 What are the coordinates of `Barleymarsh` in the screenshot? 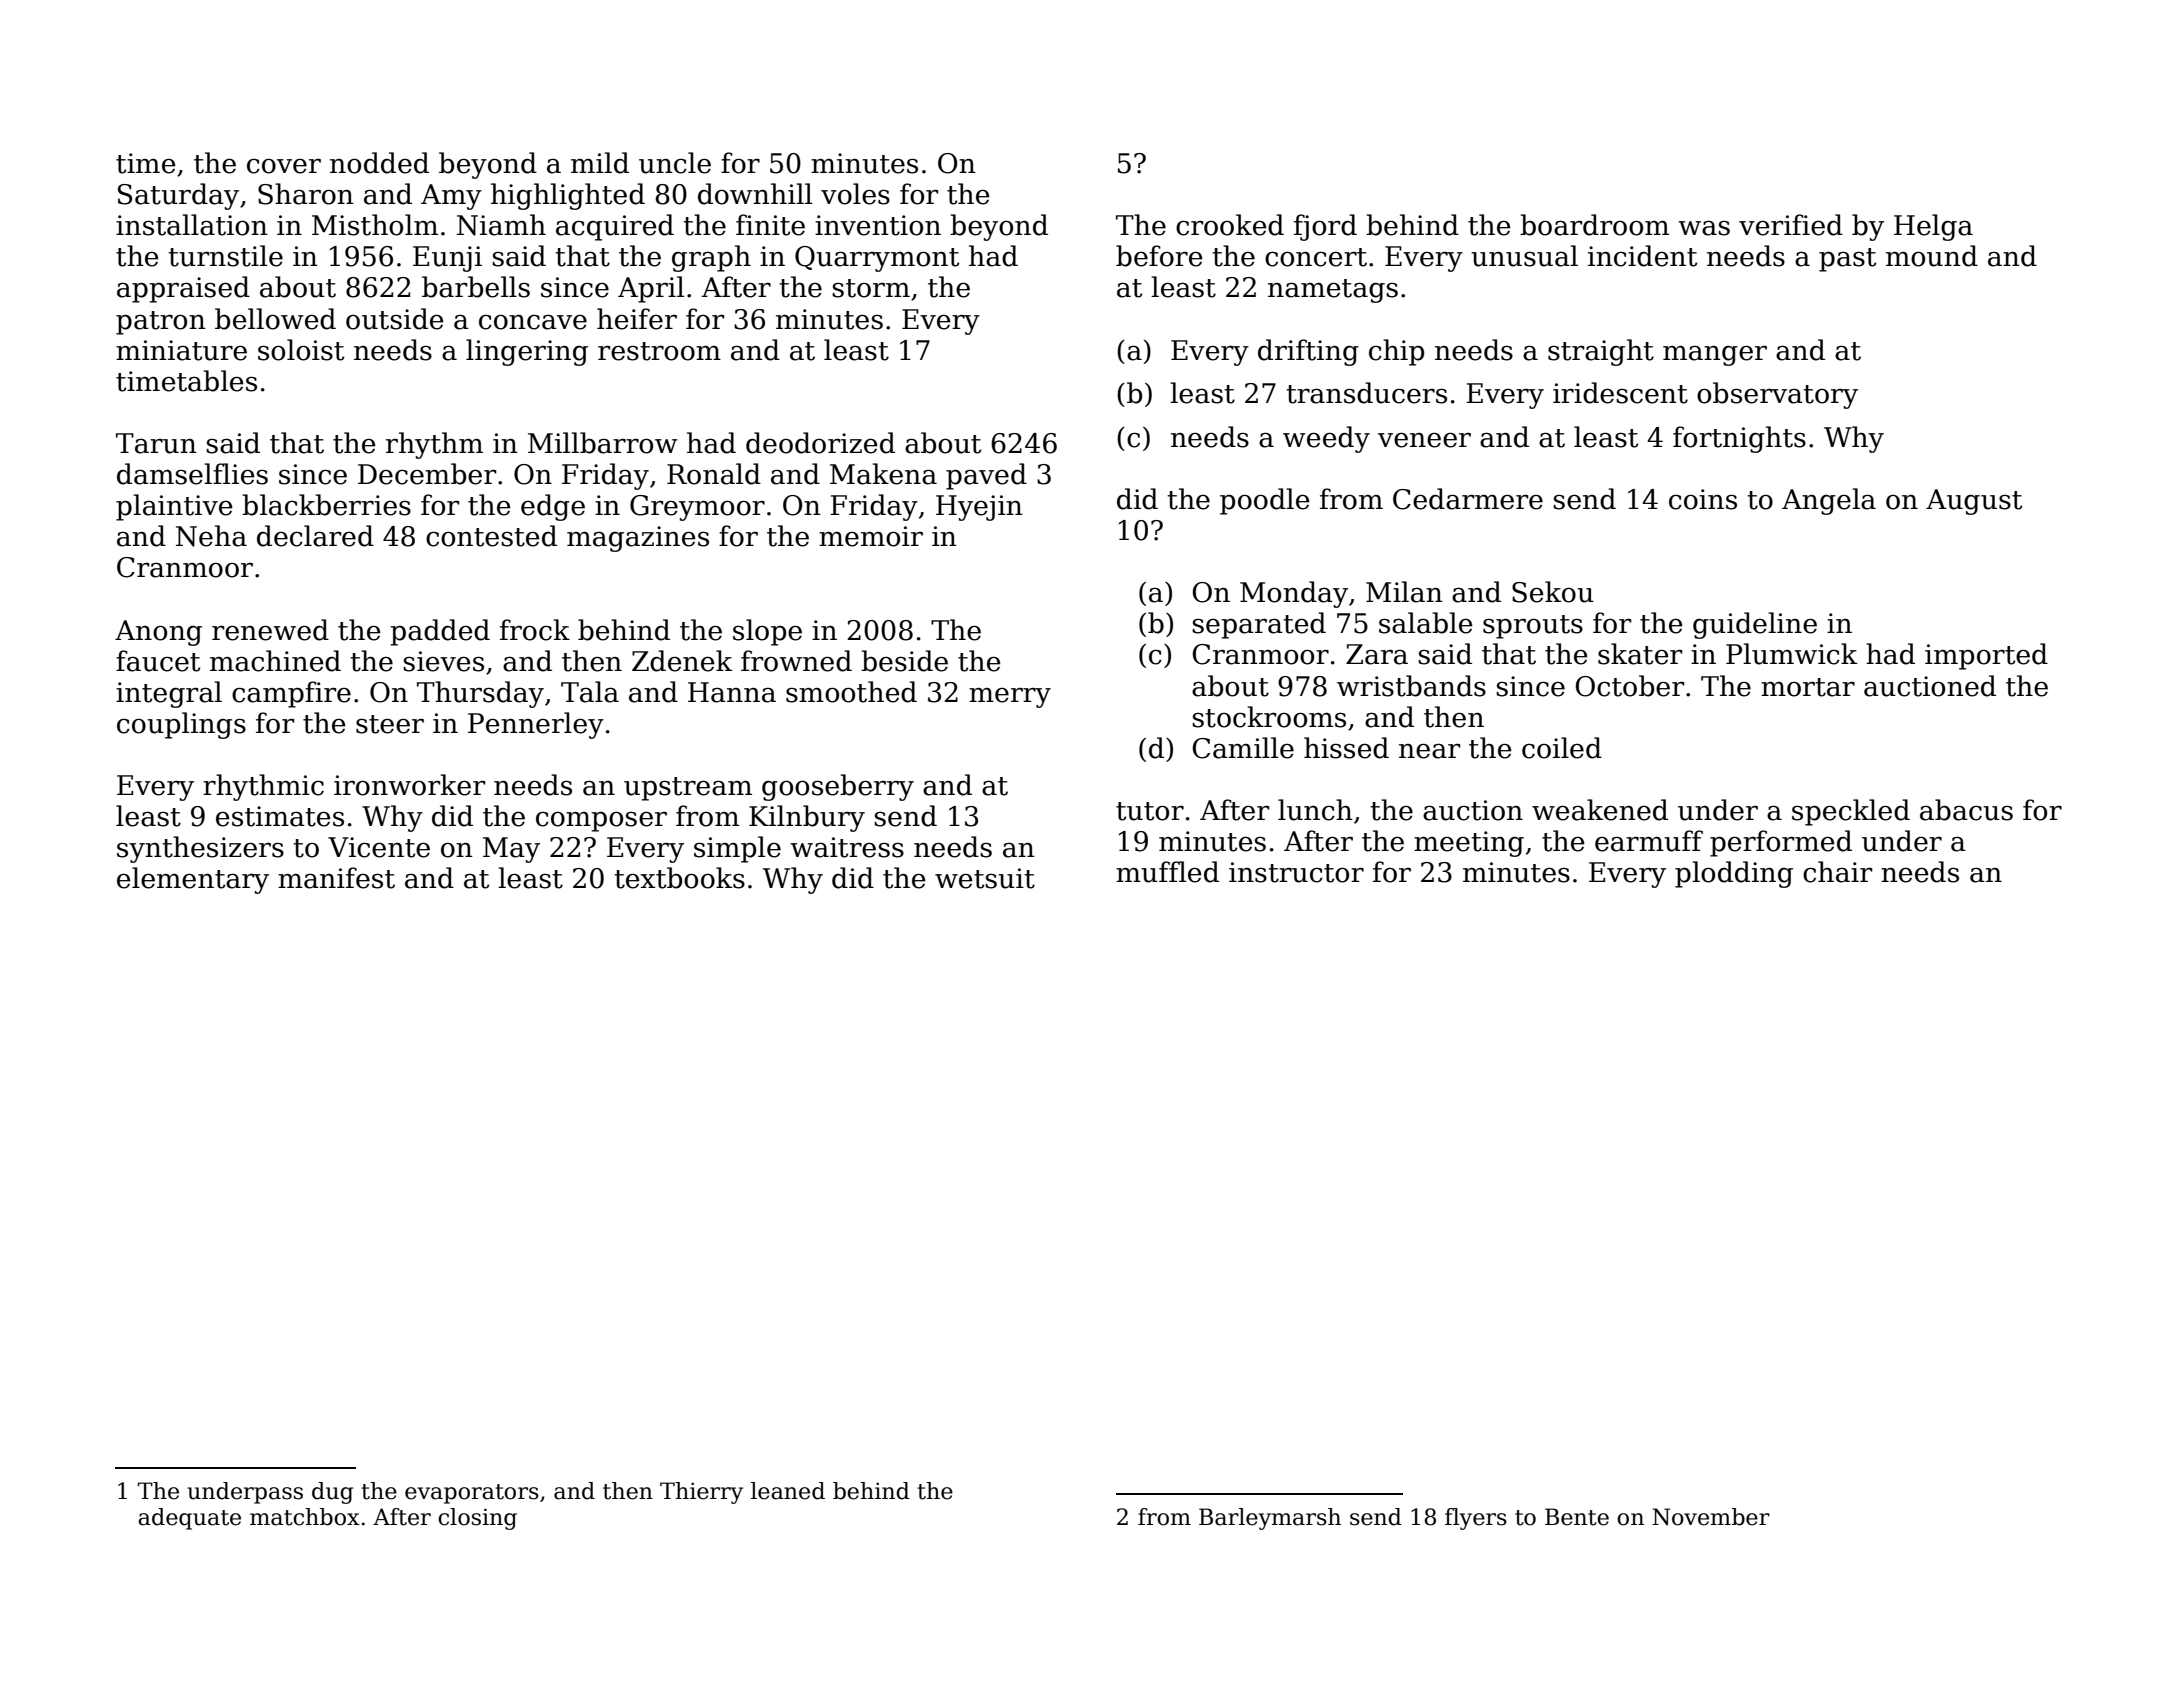 It's located at (1270, 1519).
